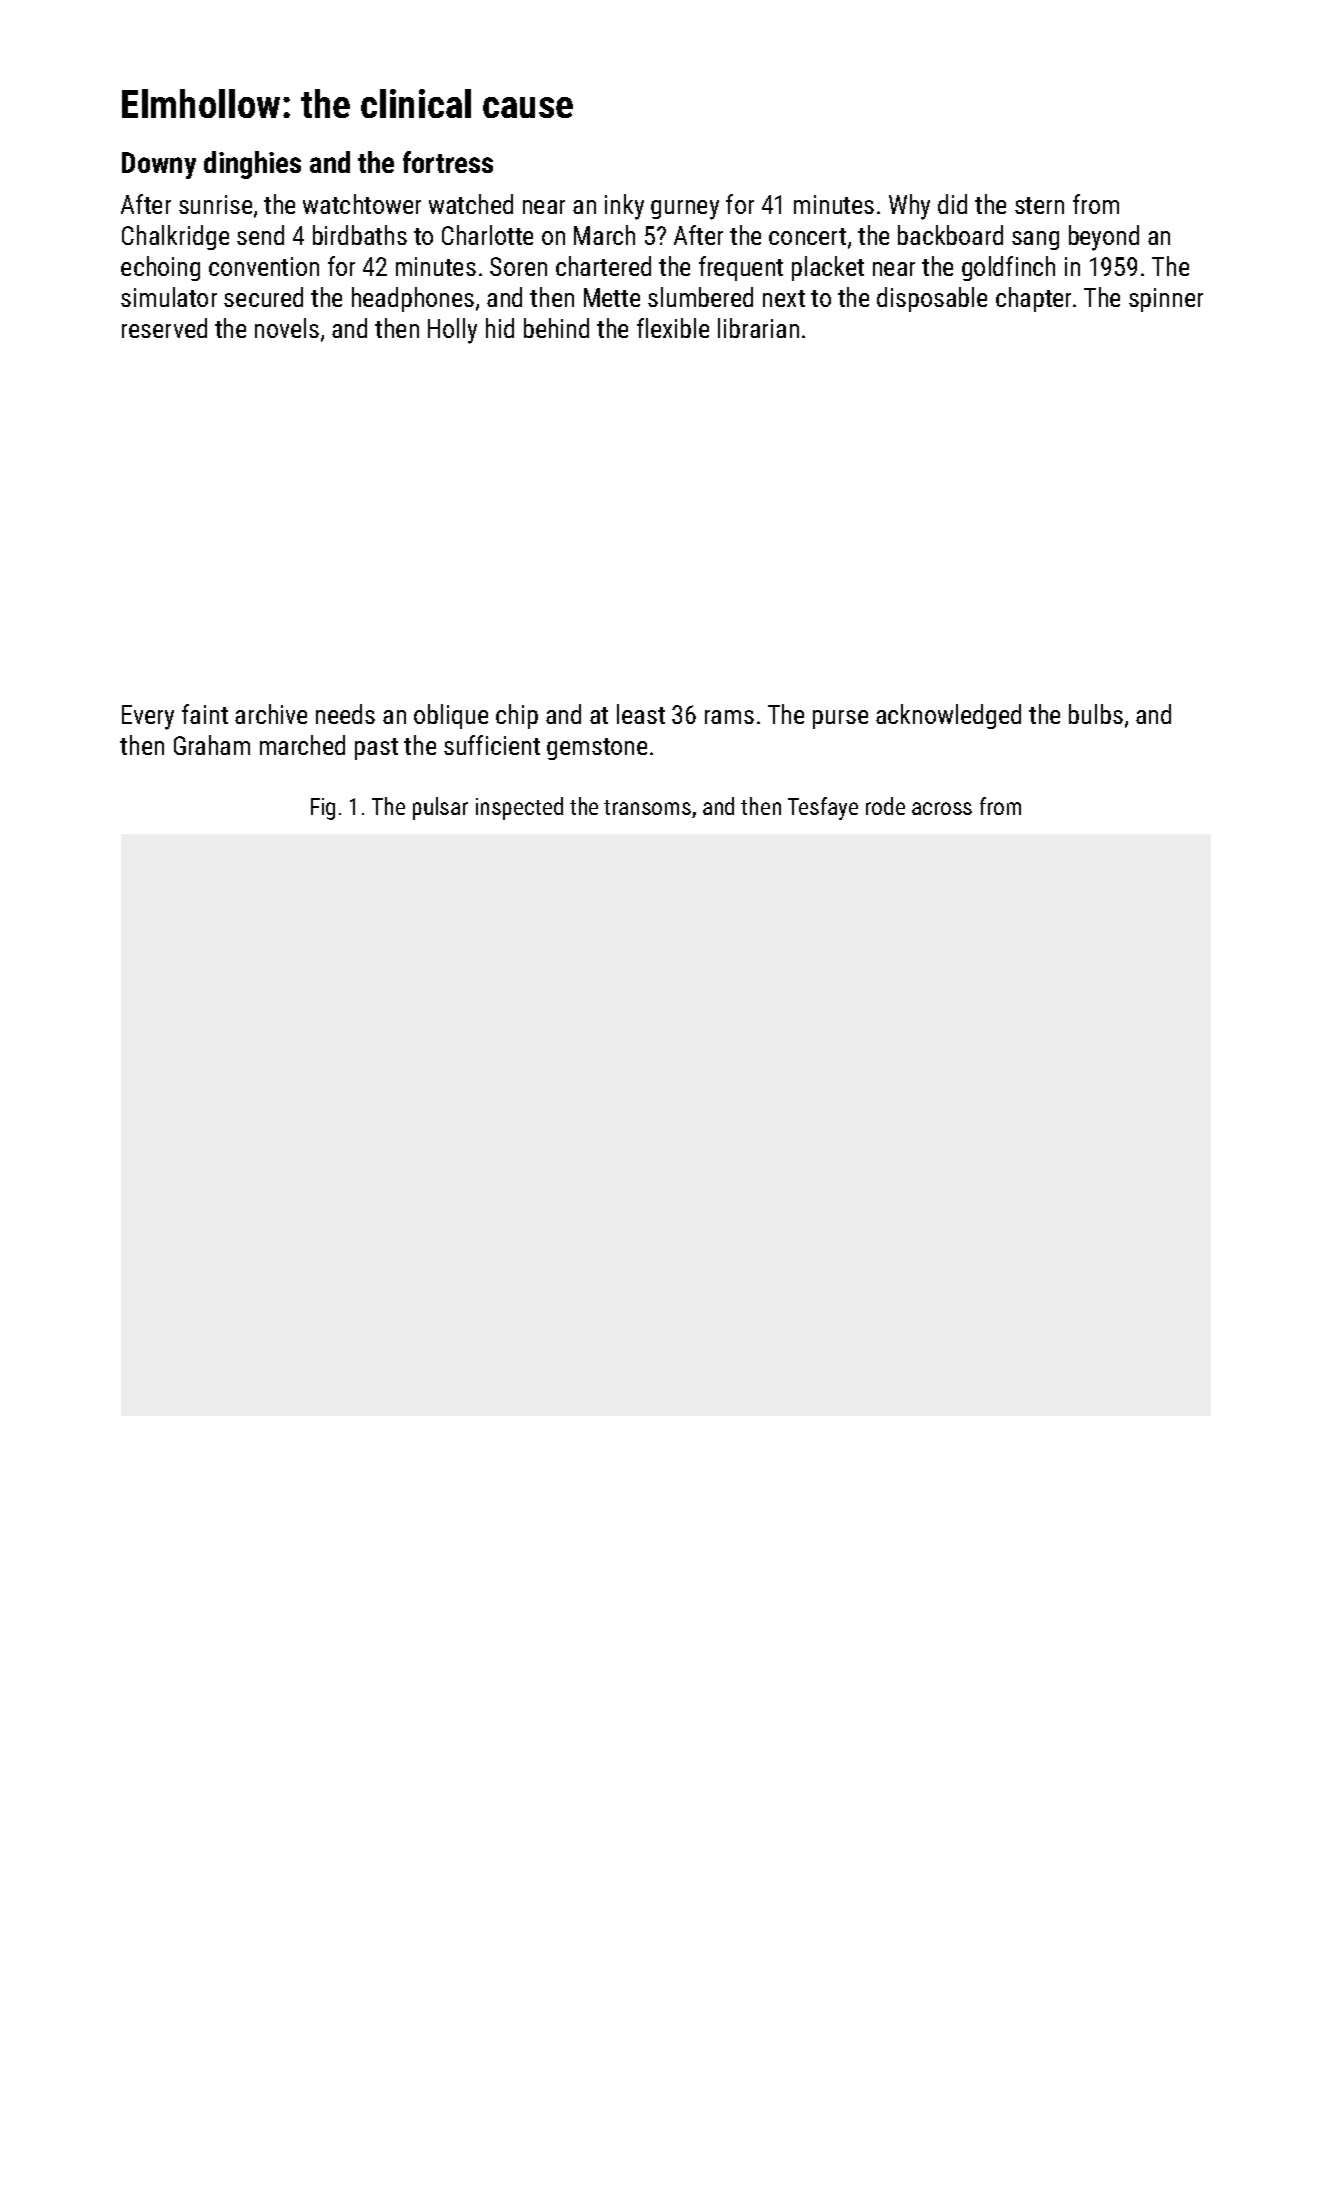 This screenshot has height=2195, width=1332. Describe the element at coordinates (164, 328) in the screenshot. I see `reserved` at that location.
